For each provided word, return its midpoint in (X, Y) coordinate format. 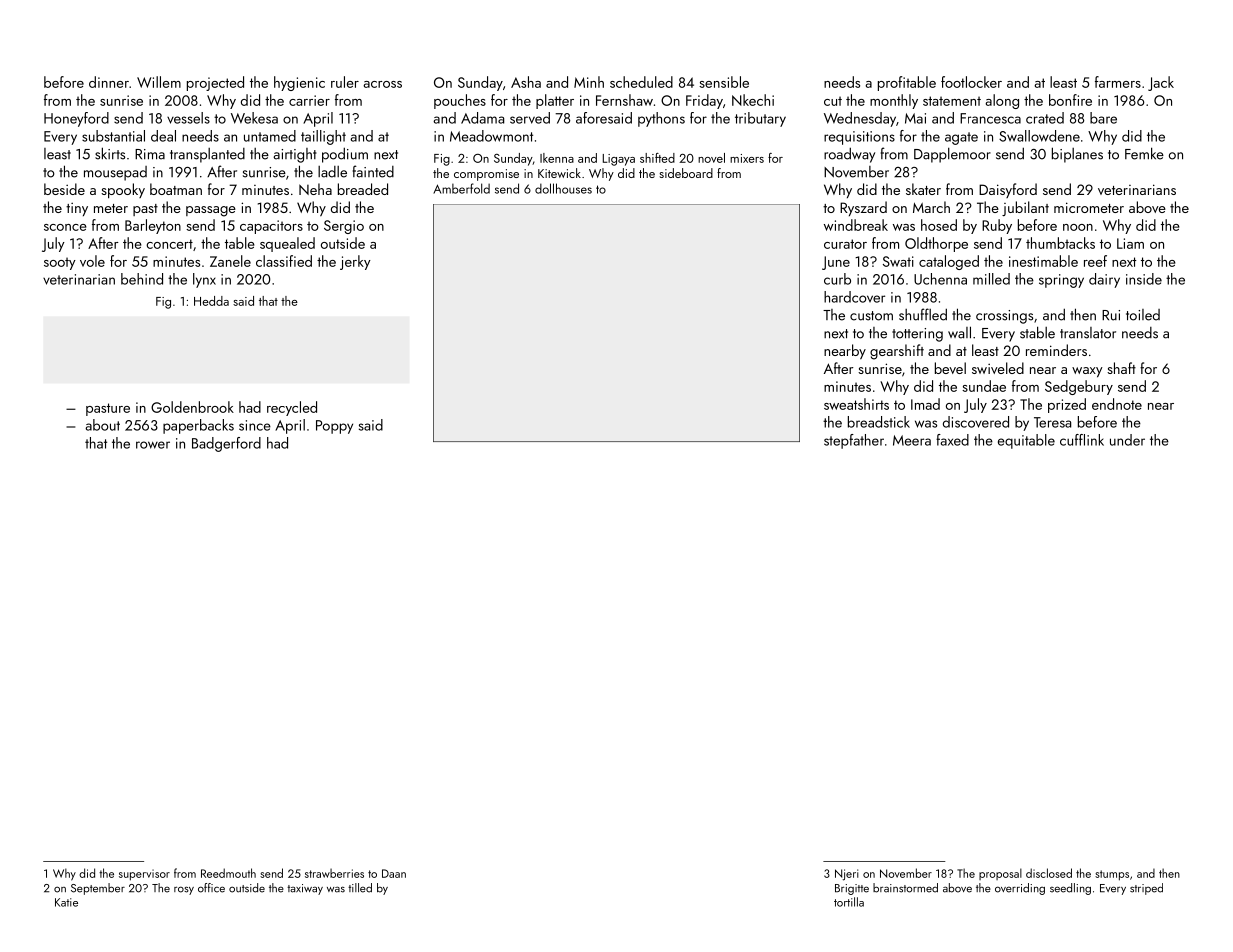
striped (1146, 889)
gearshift (897, 352)
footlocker (971, 82)
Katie (66, 902)
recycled (292, 408)
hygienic (299, 83)
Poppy (334, 427)
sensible (724, 82)
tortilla (849, 902)
